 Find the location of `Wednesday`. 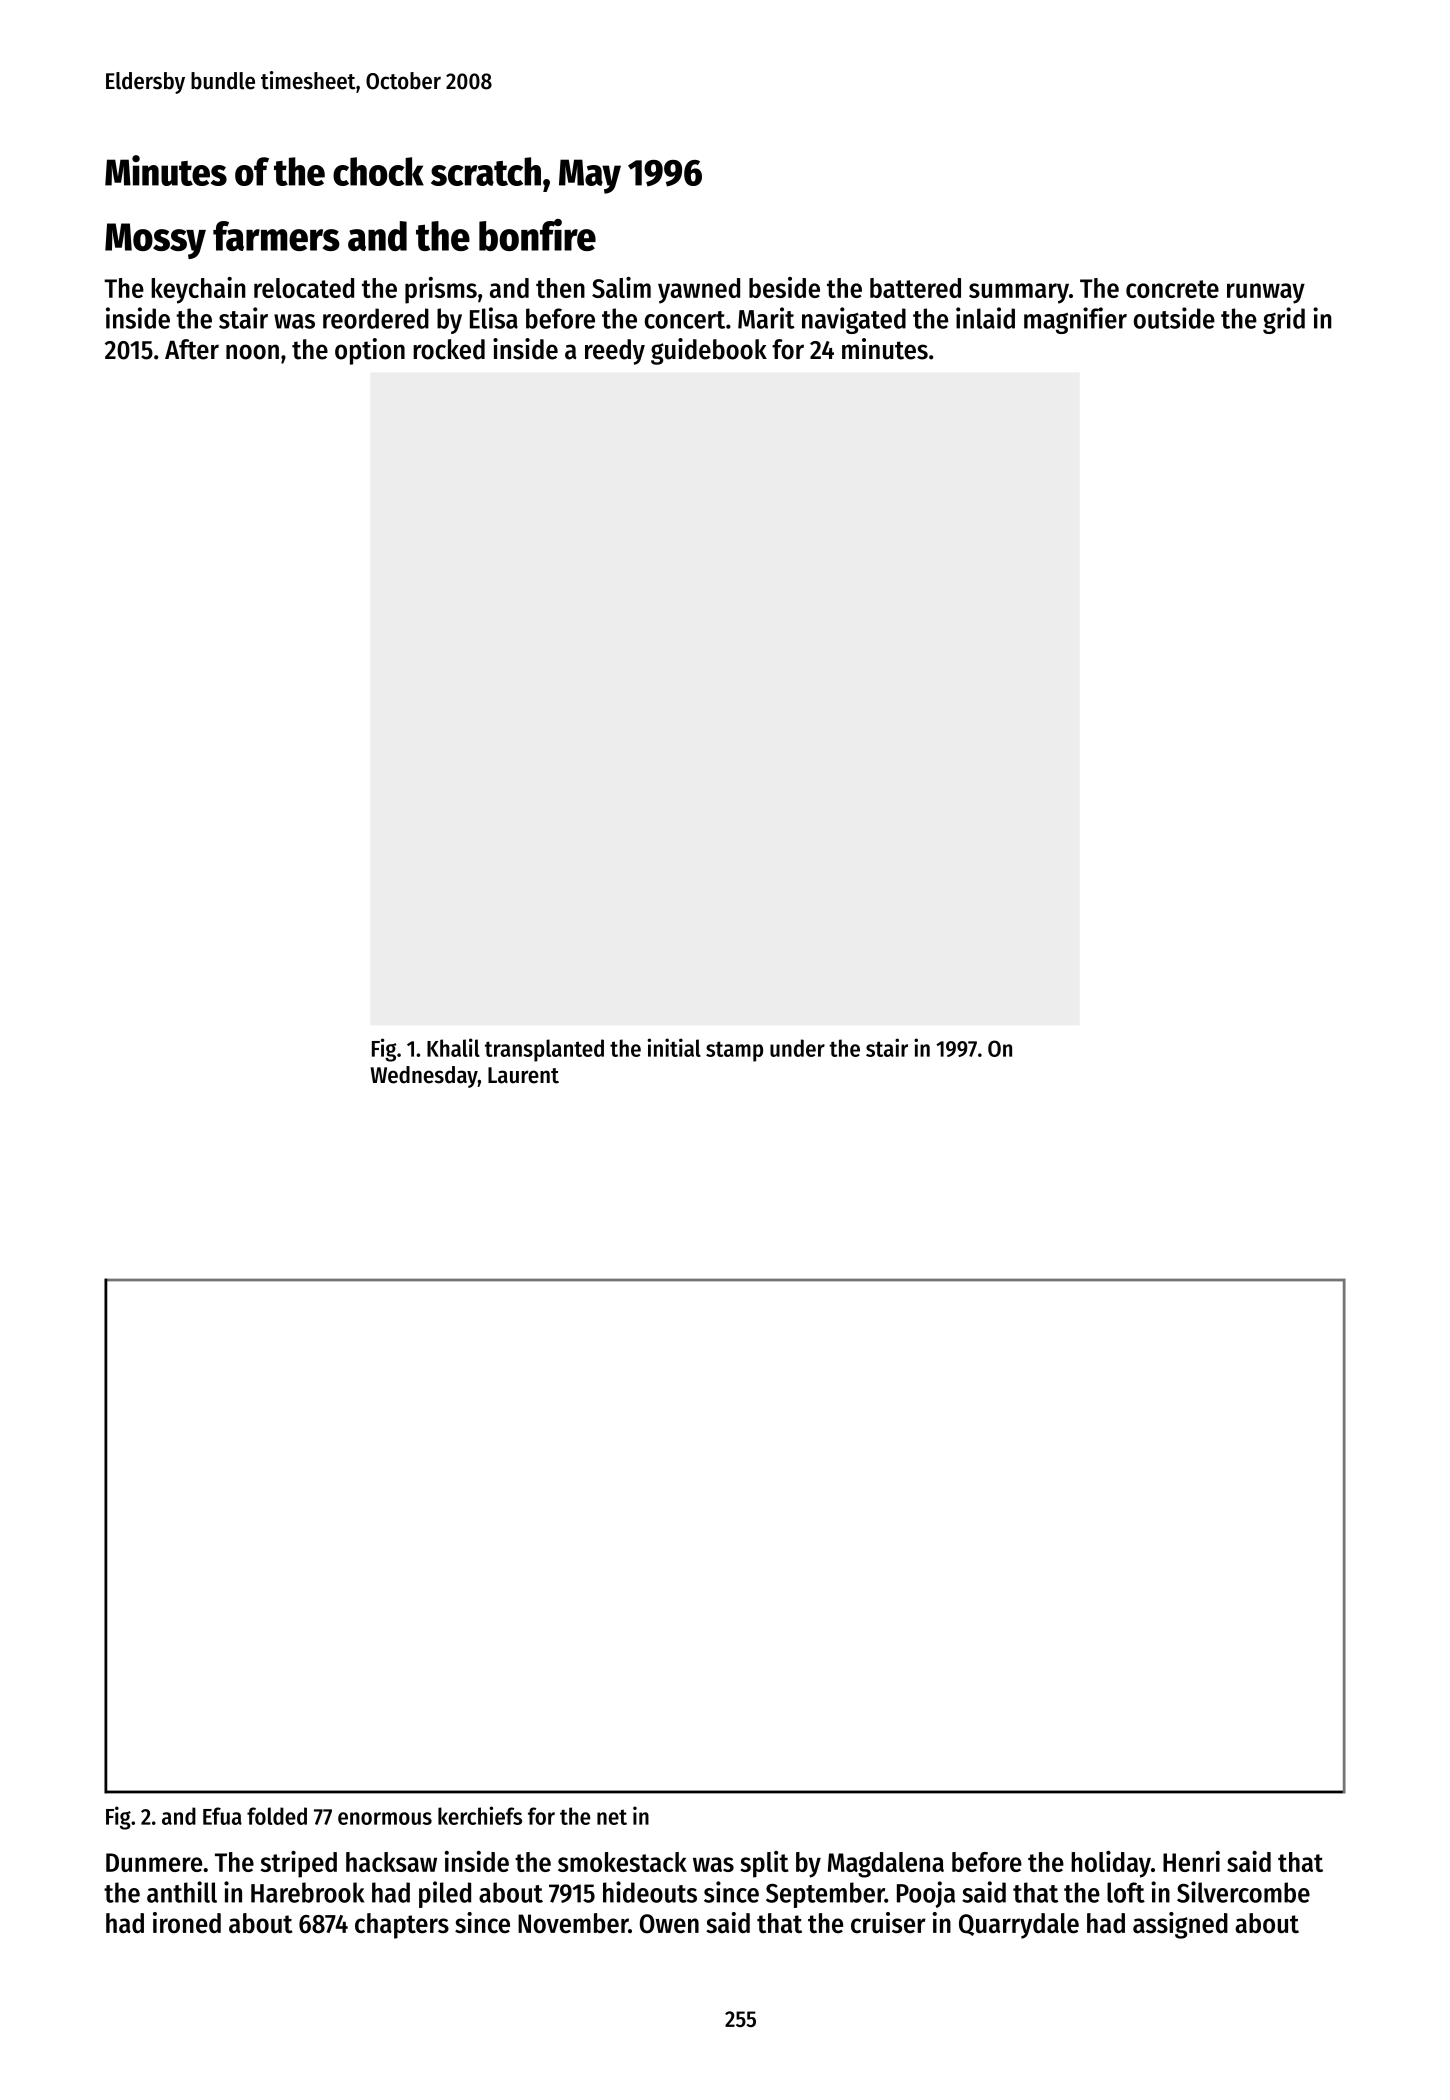

Wednesday is located at coordinates (424, 1077).
